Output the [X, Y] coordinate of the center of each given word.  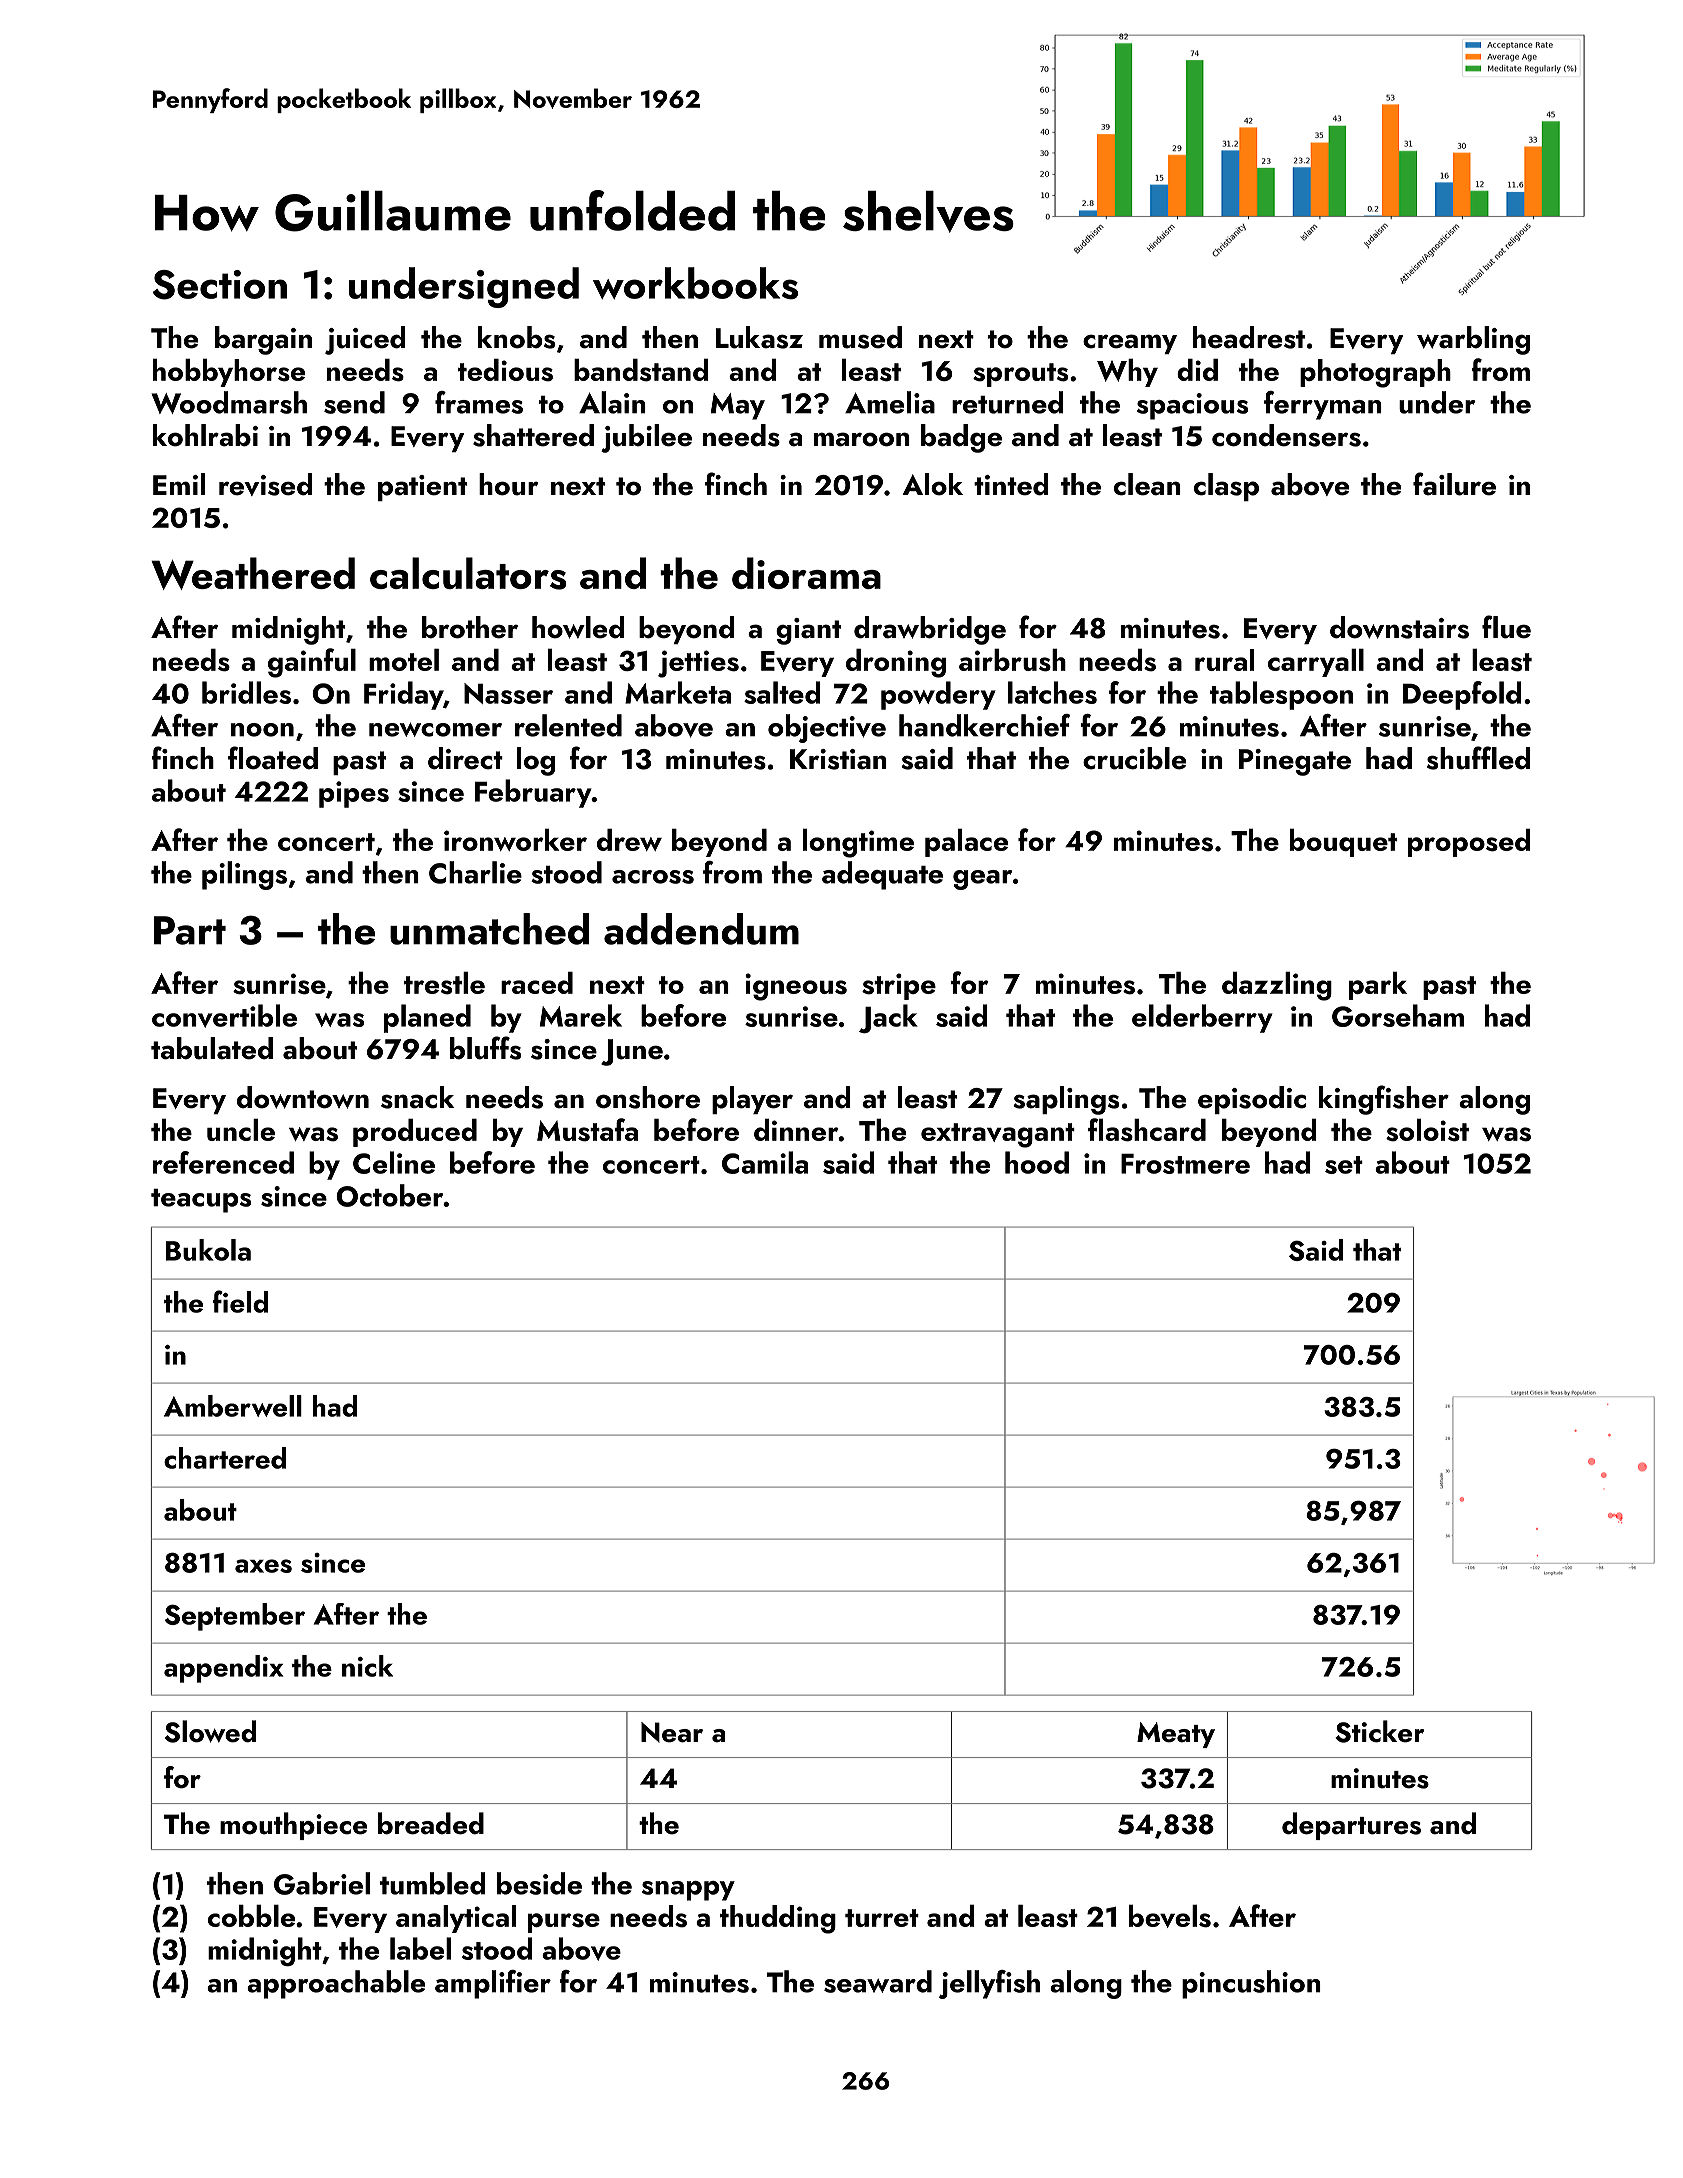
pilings [244, 875]
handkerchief [984, 725]
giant [808, 631]
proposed [1469, 843]
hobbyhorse [229, 373]
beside [539, 1883]
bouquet [1343, 843]
